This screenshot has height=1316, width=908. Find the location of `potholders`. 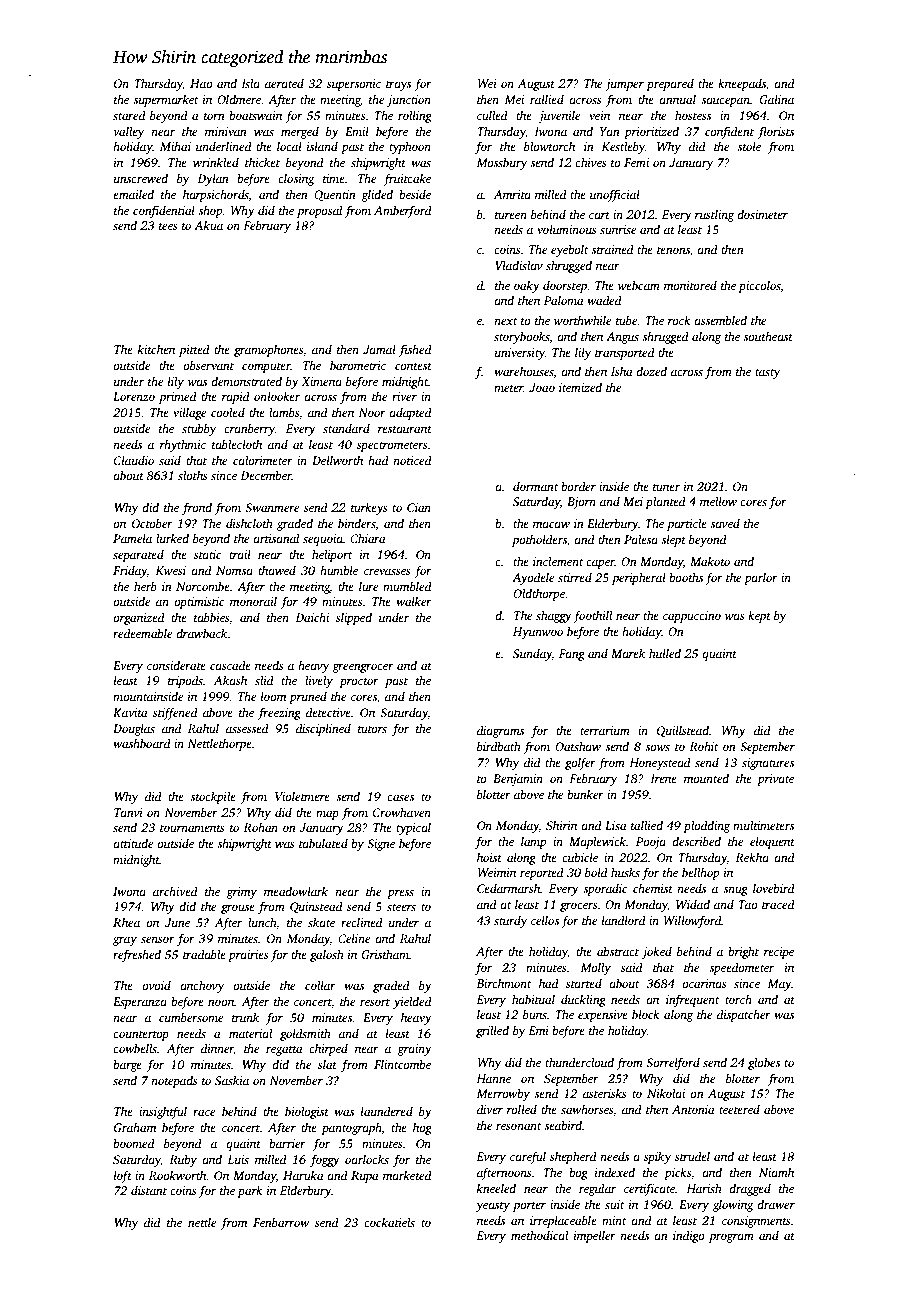

potholders is located at coordinates (539, 540).
